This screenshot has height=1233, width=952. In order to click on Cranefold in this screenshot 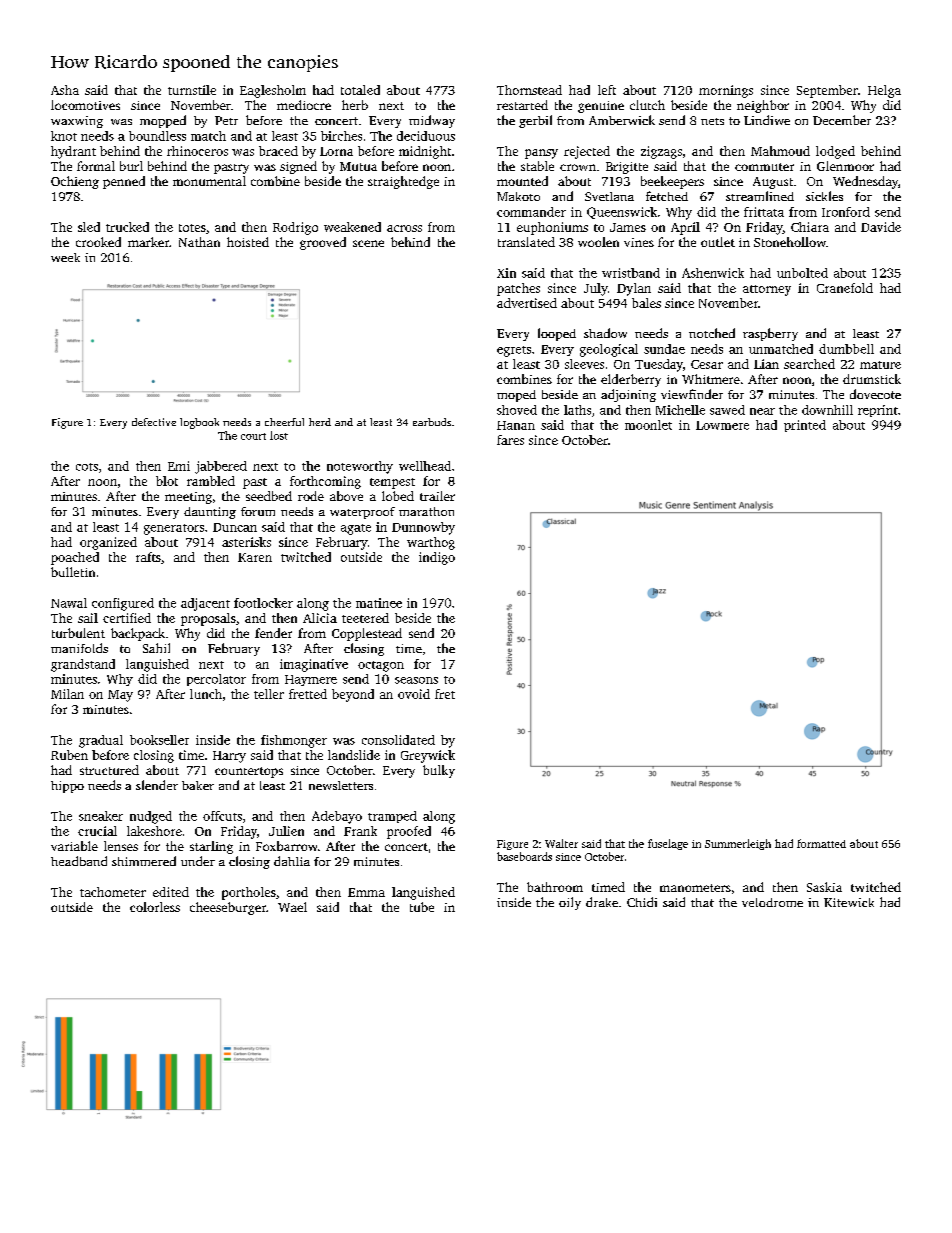, I will do `click(845, 288)`.
